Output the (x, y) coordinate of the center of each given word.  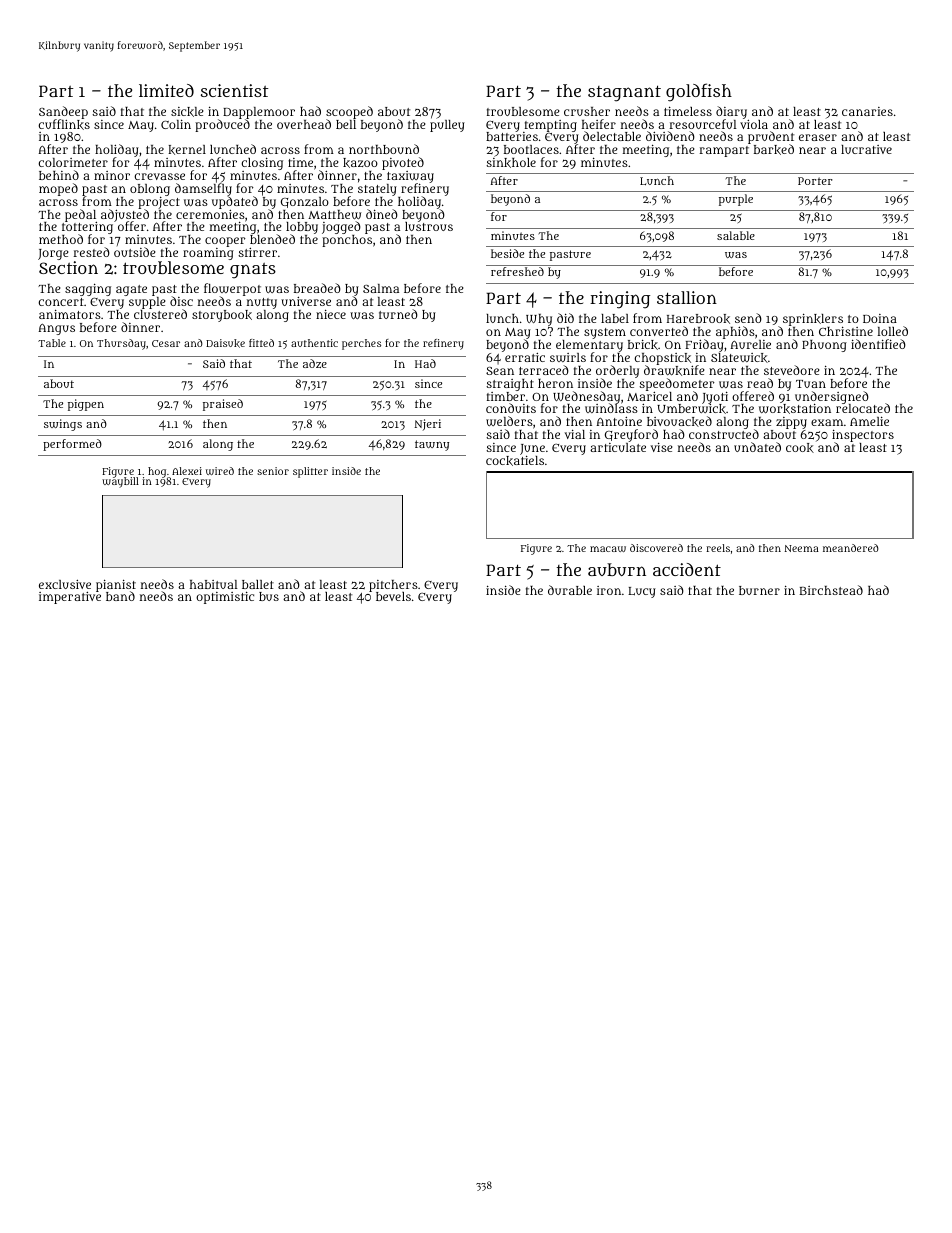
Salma (381, 288)
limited (166, 90)
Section (68, 267)
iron (609, 590)
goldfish (699, 92)
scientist (234, 90)
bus (269, 596)
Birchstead (831, 590)
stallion (687, 297)
